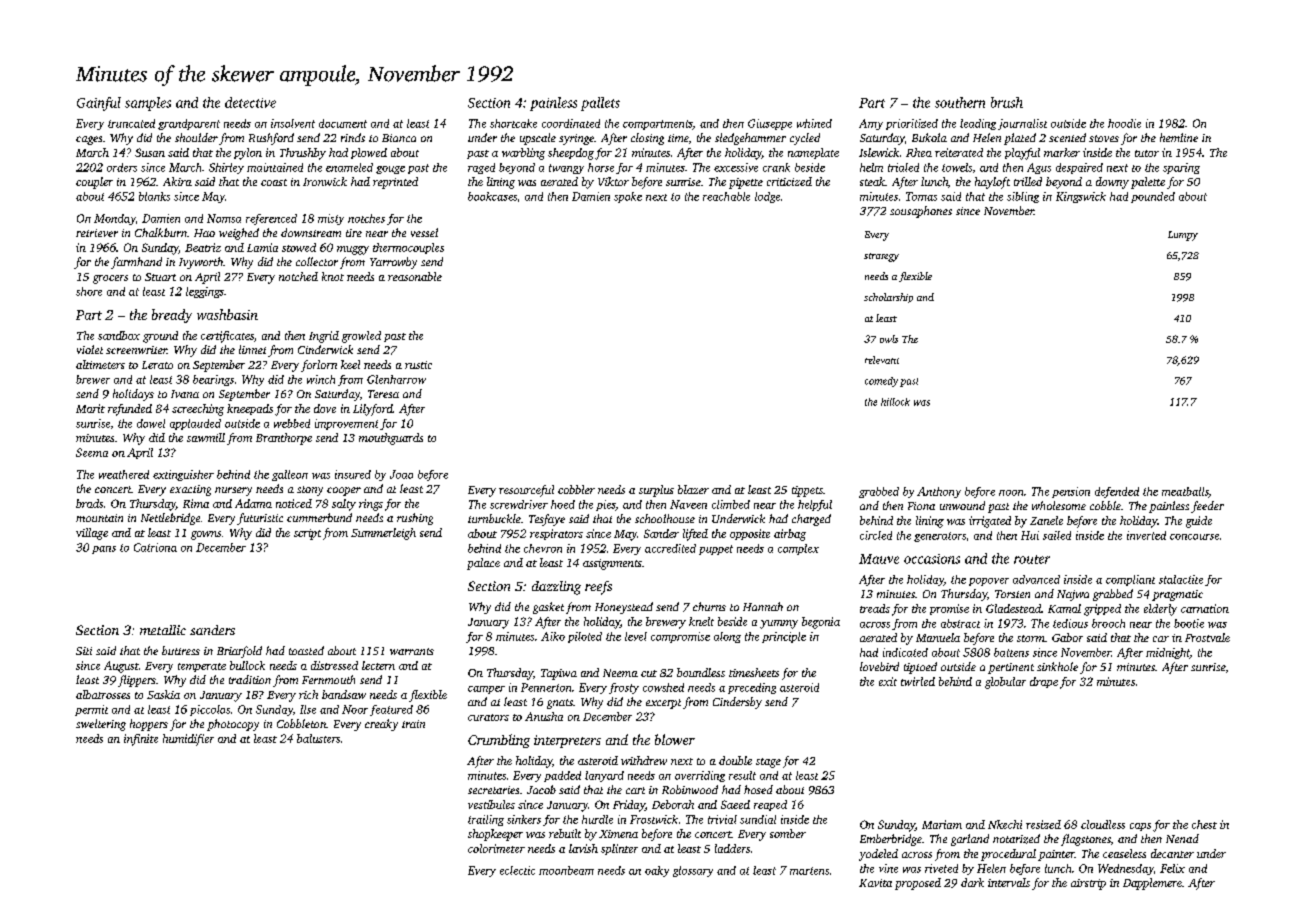  Describe the element at coordinates (206, 535) in the page. I see `gowns` at that location.
